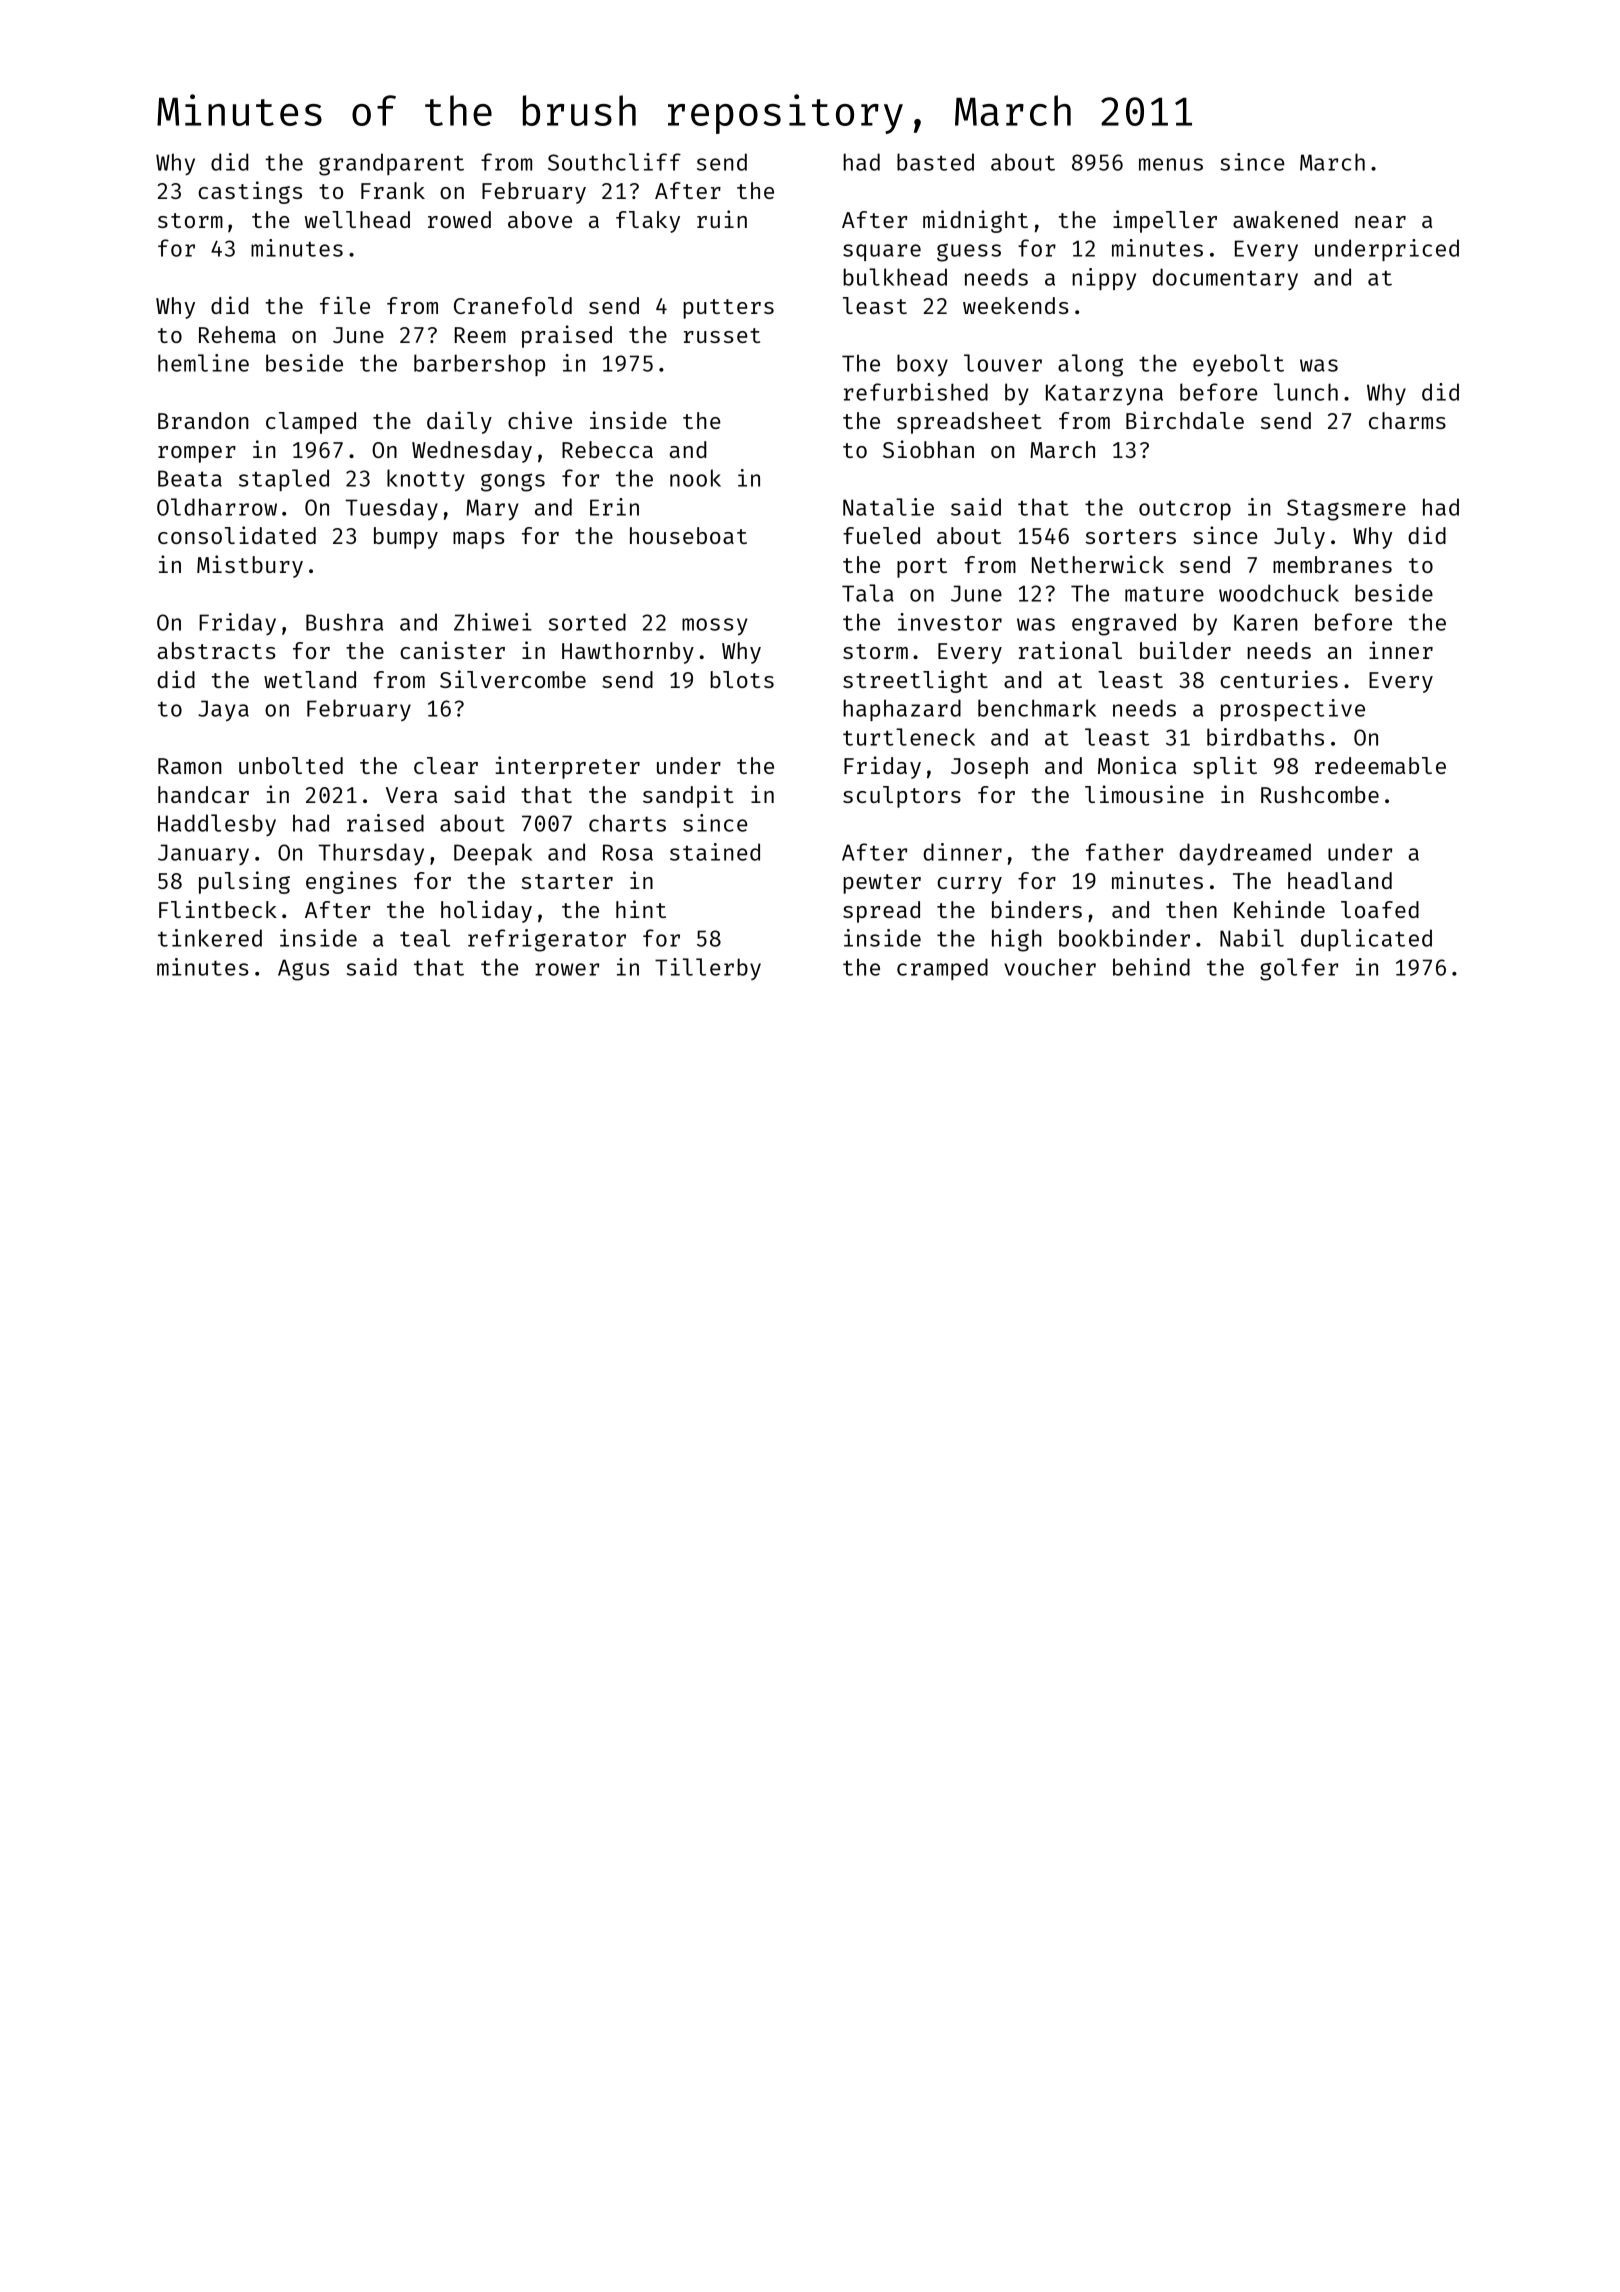 The height and width of the page is (2292, 1620). What do you see at coordinates (942, 969) in the page?
I see `cramped` at bounding box center [942, 969].
